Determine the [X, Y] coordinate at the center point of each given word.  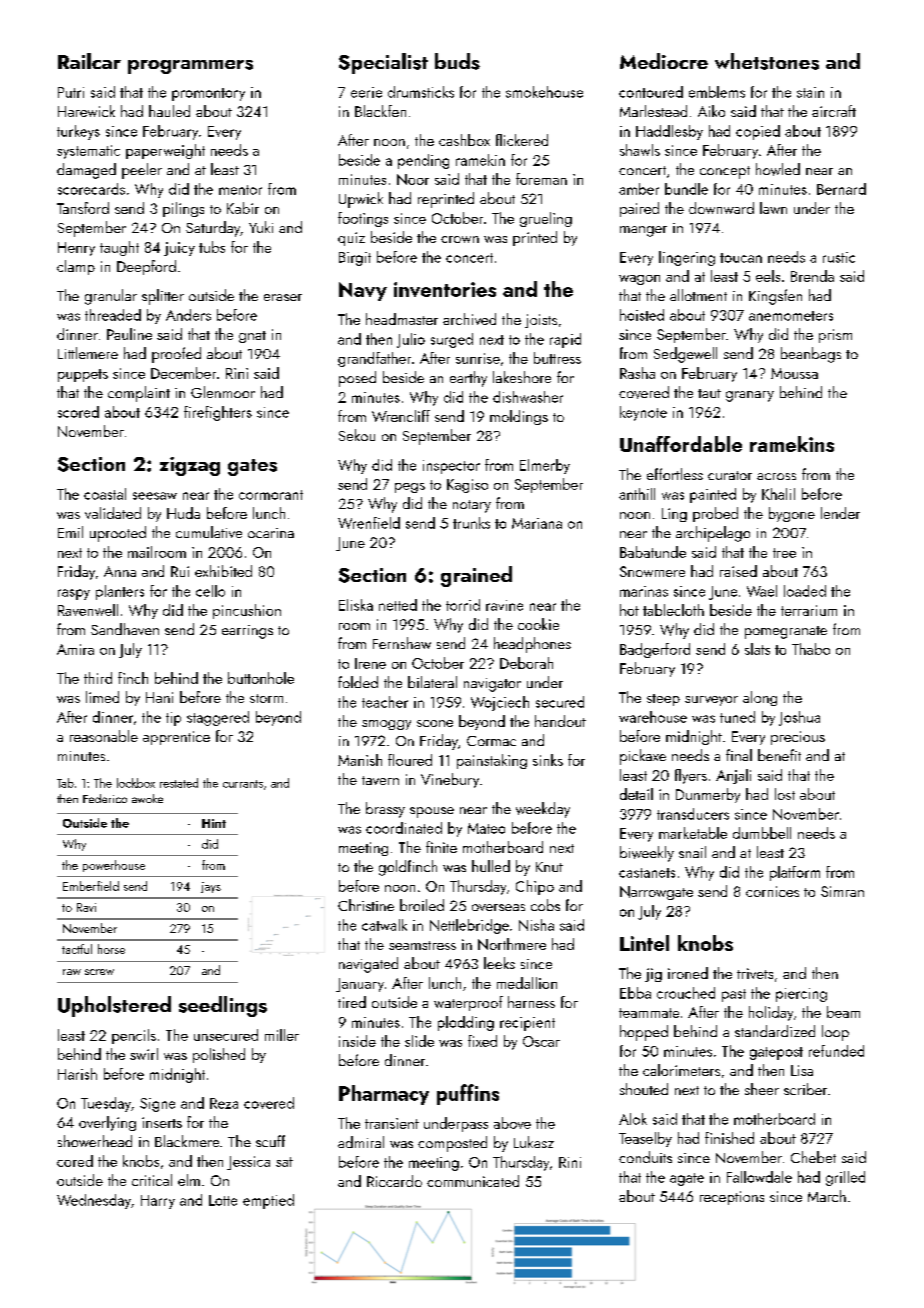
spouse [432, 812]
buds [457, 61]
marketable [693, 833]
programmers [190, 67]
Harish [77, 1074]
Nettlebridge [469, 926]
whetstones [767, 61]
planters [120, 592]
